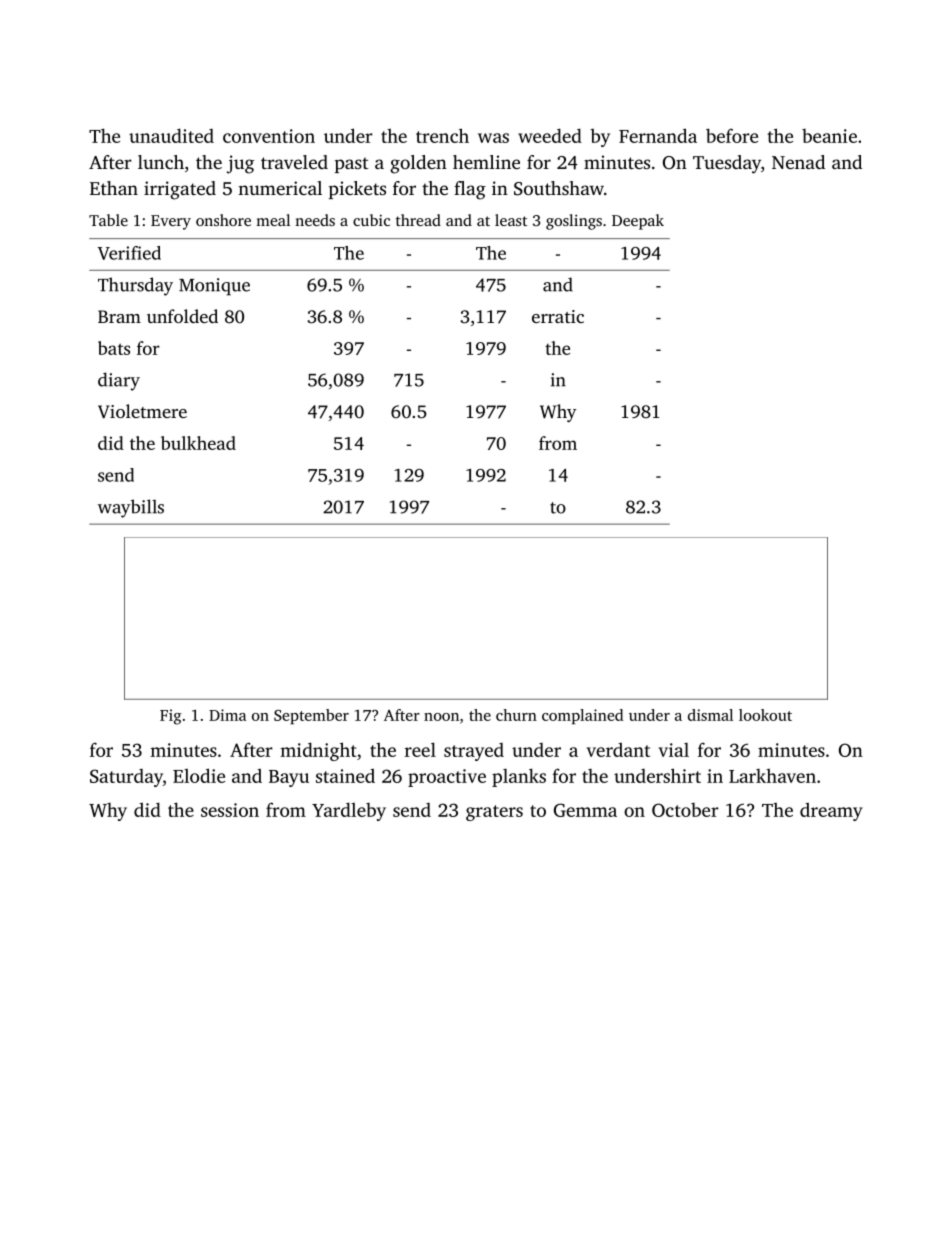 This page has width=952, height=1233. I want to click on Monique, so click(214, 287).
